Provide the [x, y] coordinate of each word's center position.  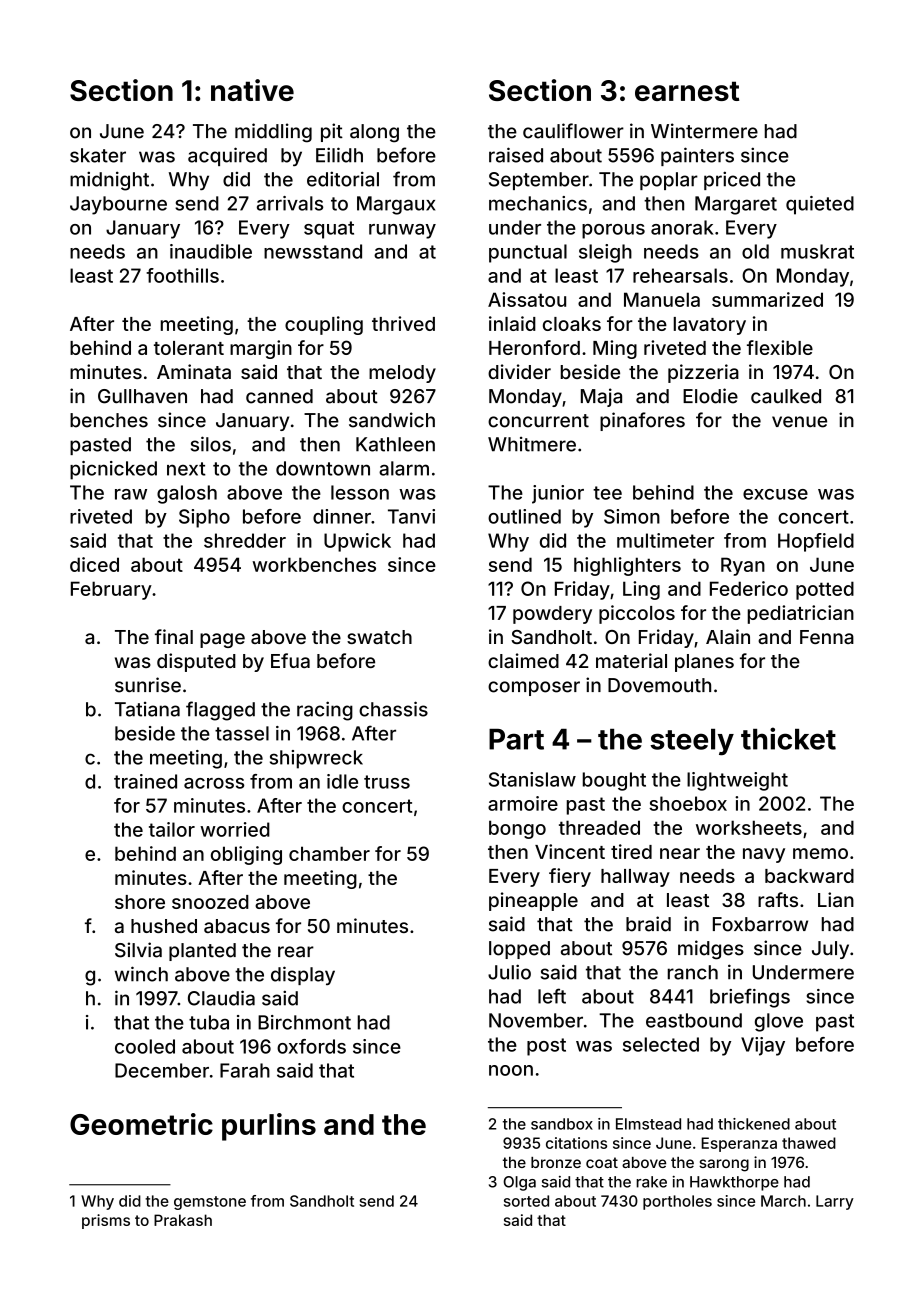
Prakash [183, 1220]
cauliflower [573, 131]
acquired [227, 156]
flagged [220, 711]
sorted [526, 1201]
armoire [523, 803]
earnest [687, 91]
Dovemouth [659, 685]
